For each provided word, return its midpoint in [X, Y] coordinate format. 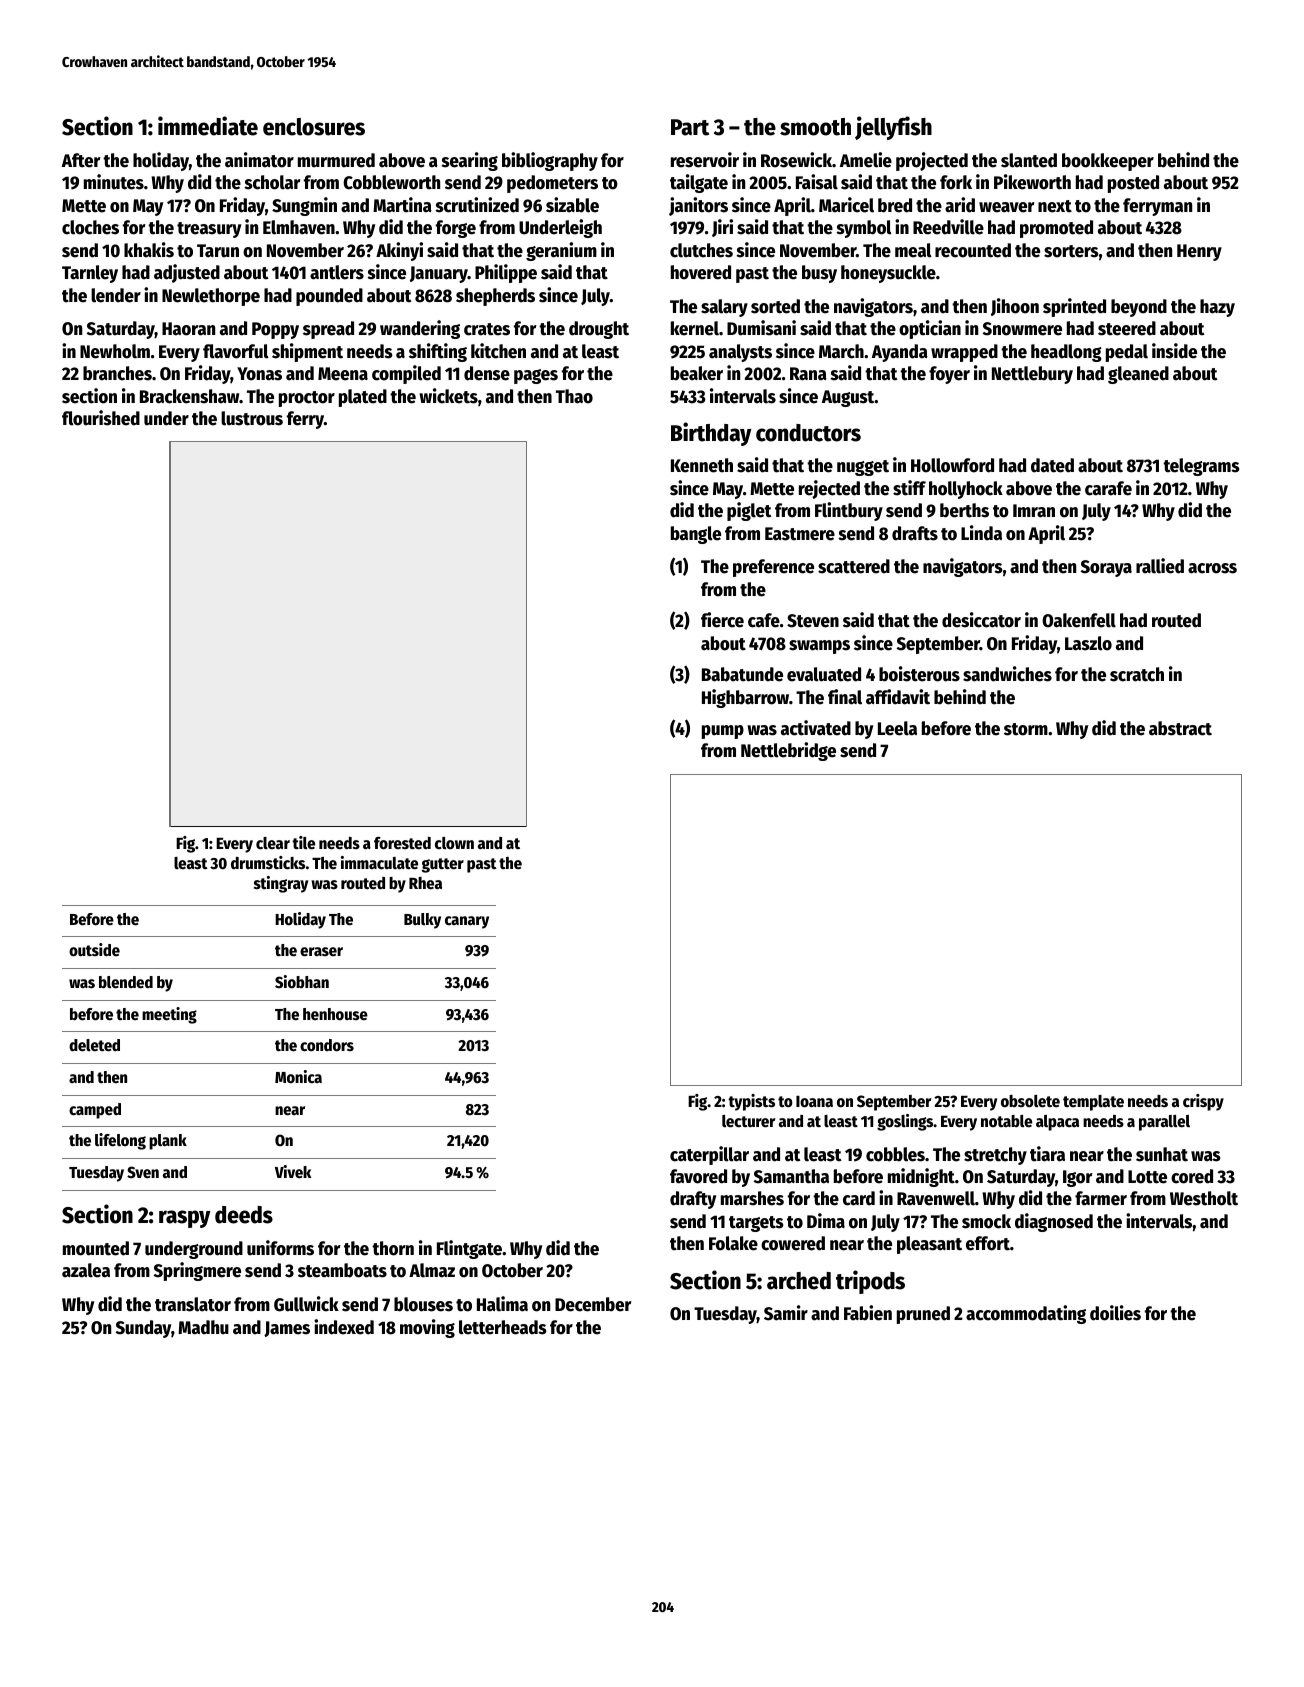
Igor [1078, 1178]
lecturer [748, 1121]
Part [690, 127]
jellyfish [893, 128]
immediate [208, 126]
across [1212, 568]
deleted [94, 1045]
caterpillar [709, 1155]
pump [723, 732]
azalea [86, 1270]
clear [273, 843]
